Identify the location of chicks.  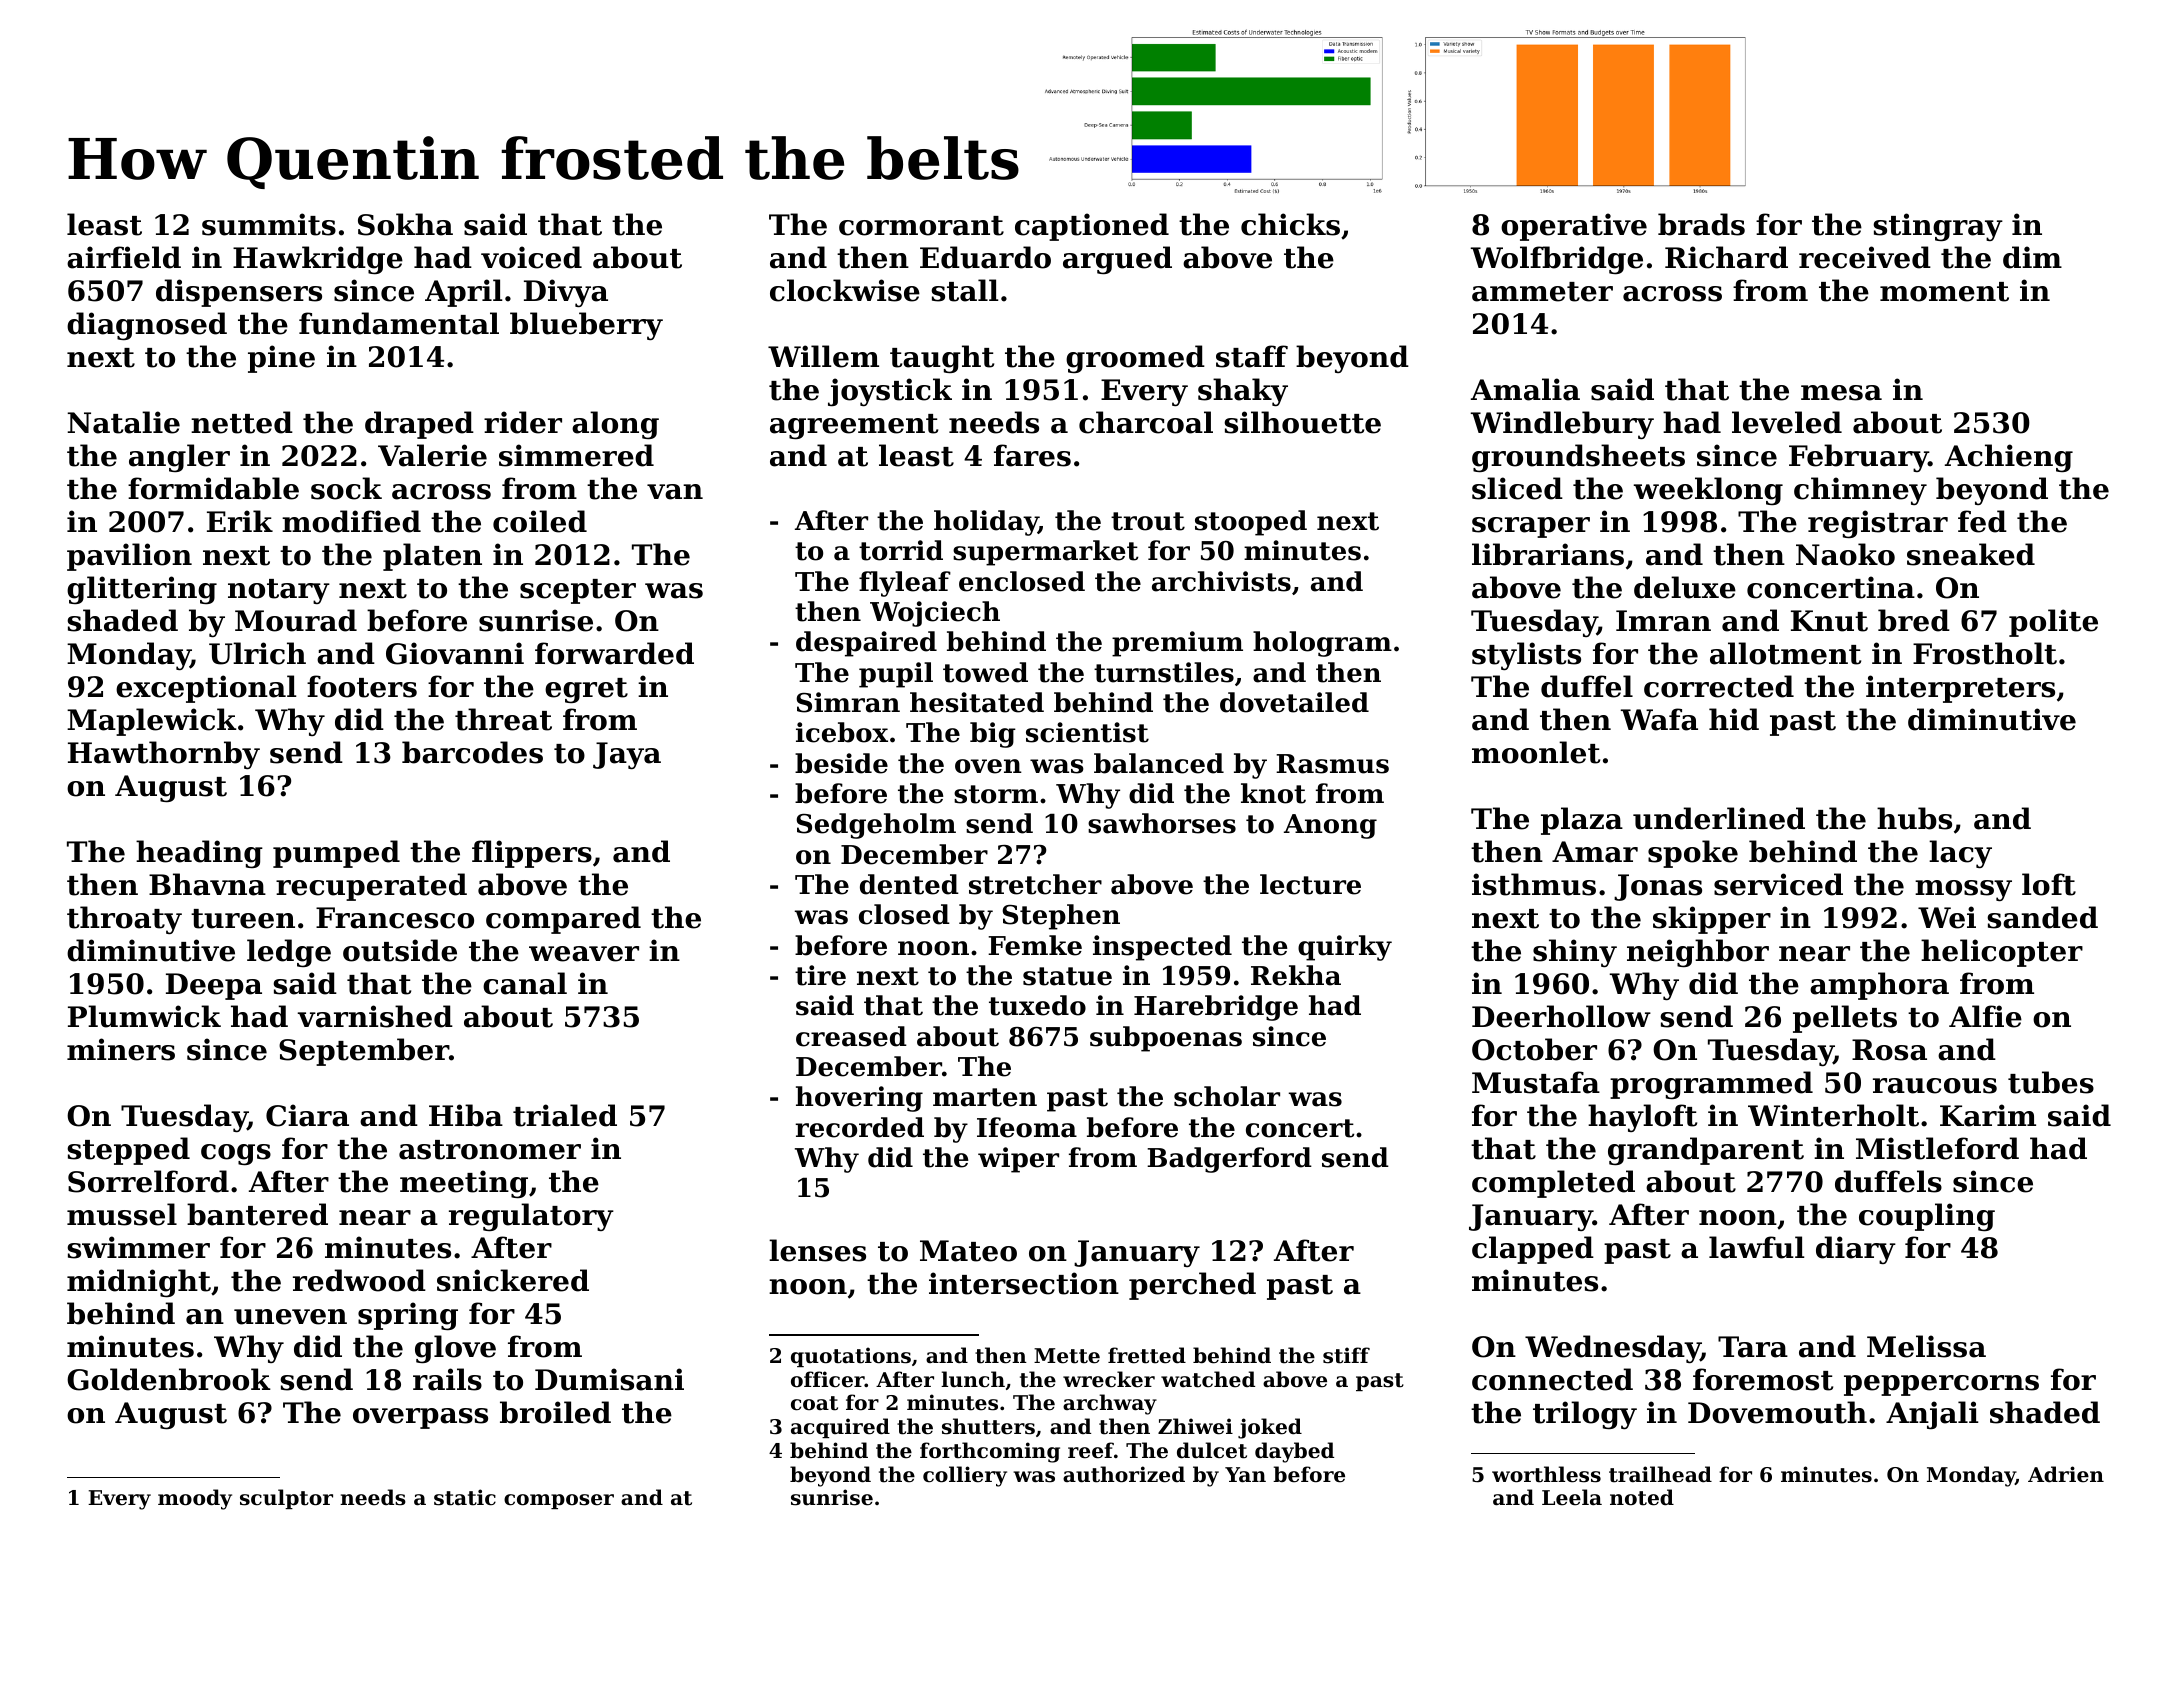
(1290, 224).
